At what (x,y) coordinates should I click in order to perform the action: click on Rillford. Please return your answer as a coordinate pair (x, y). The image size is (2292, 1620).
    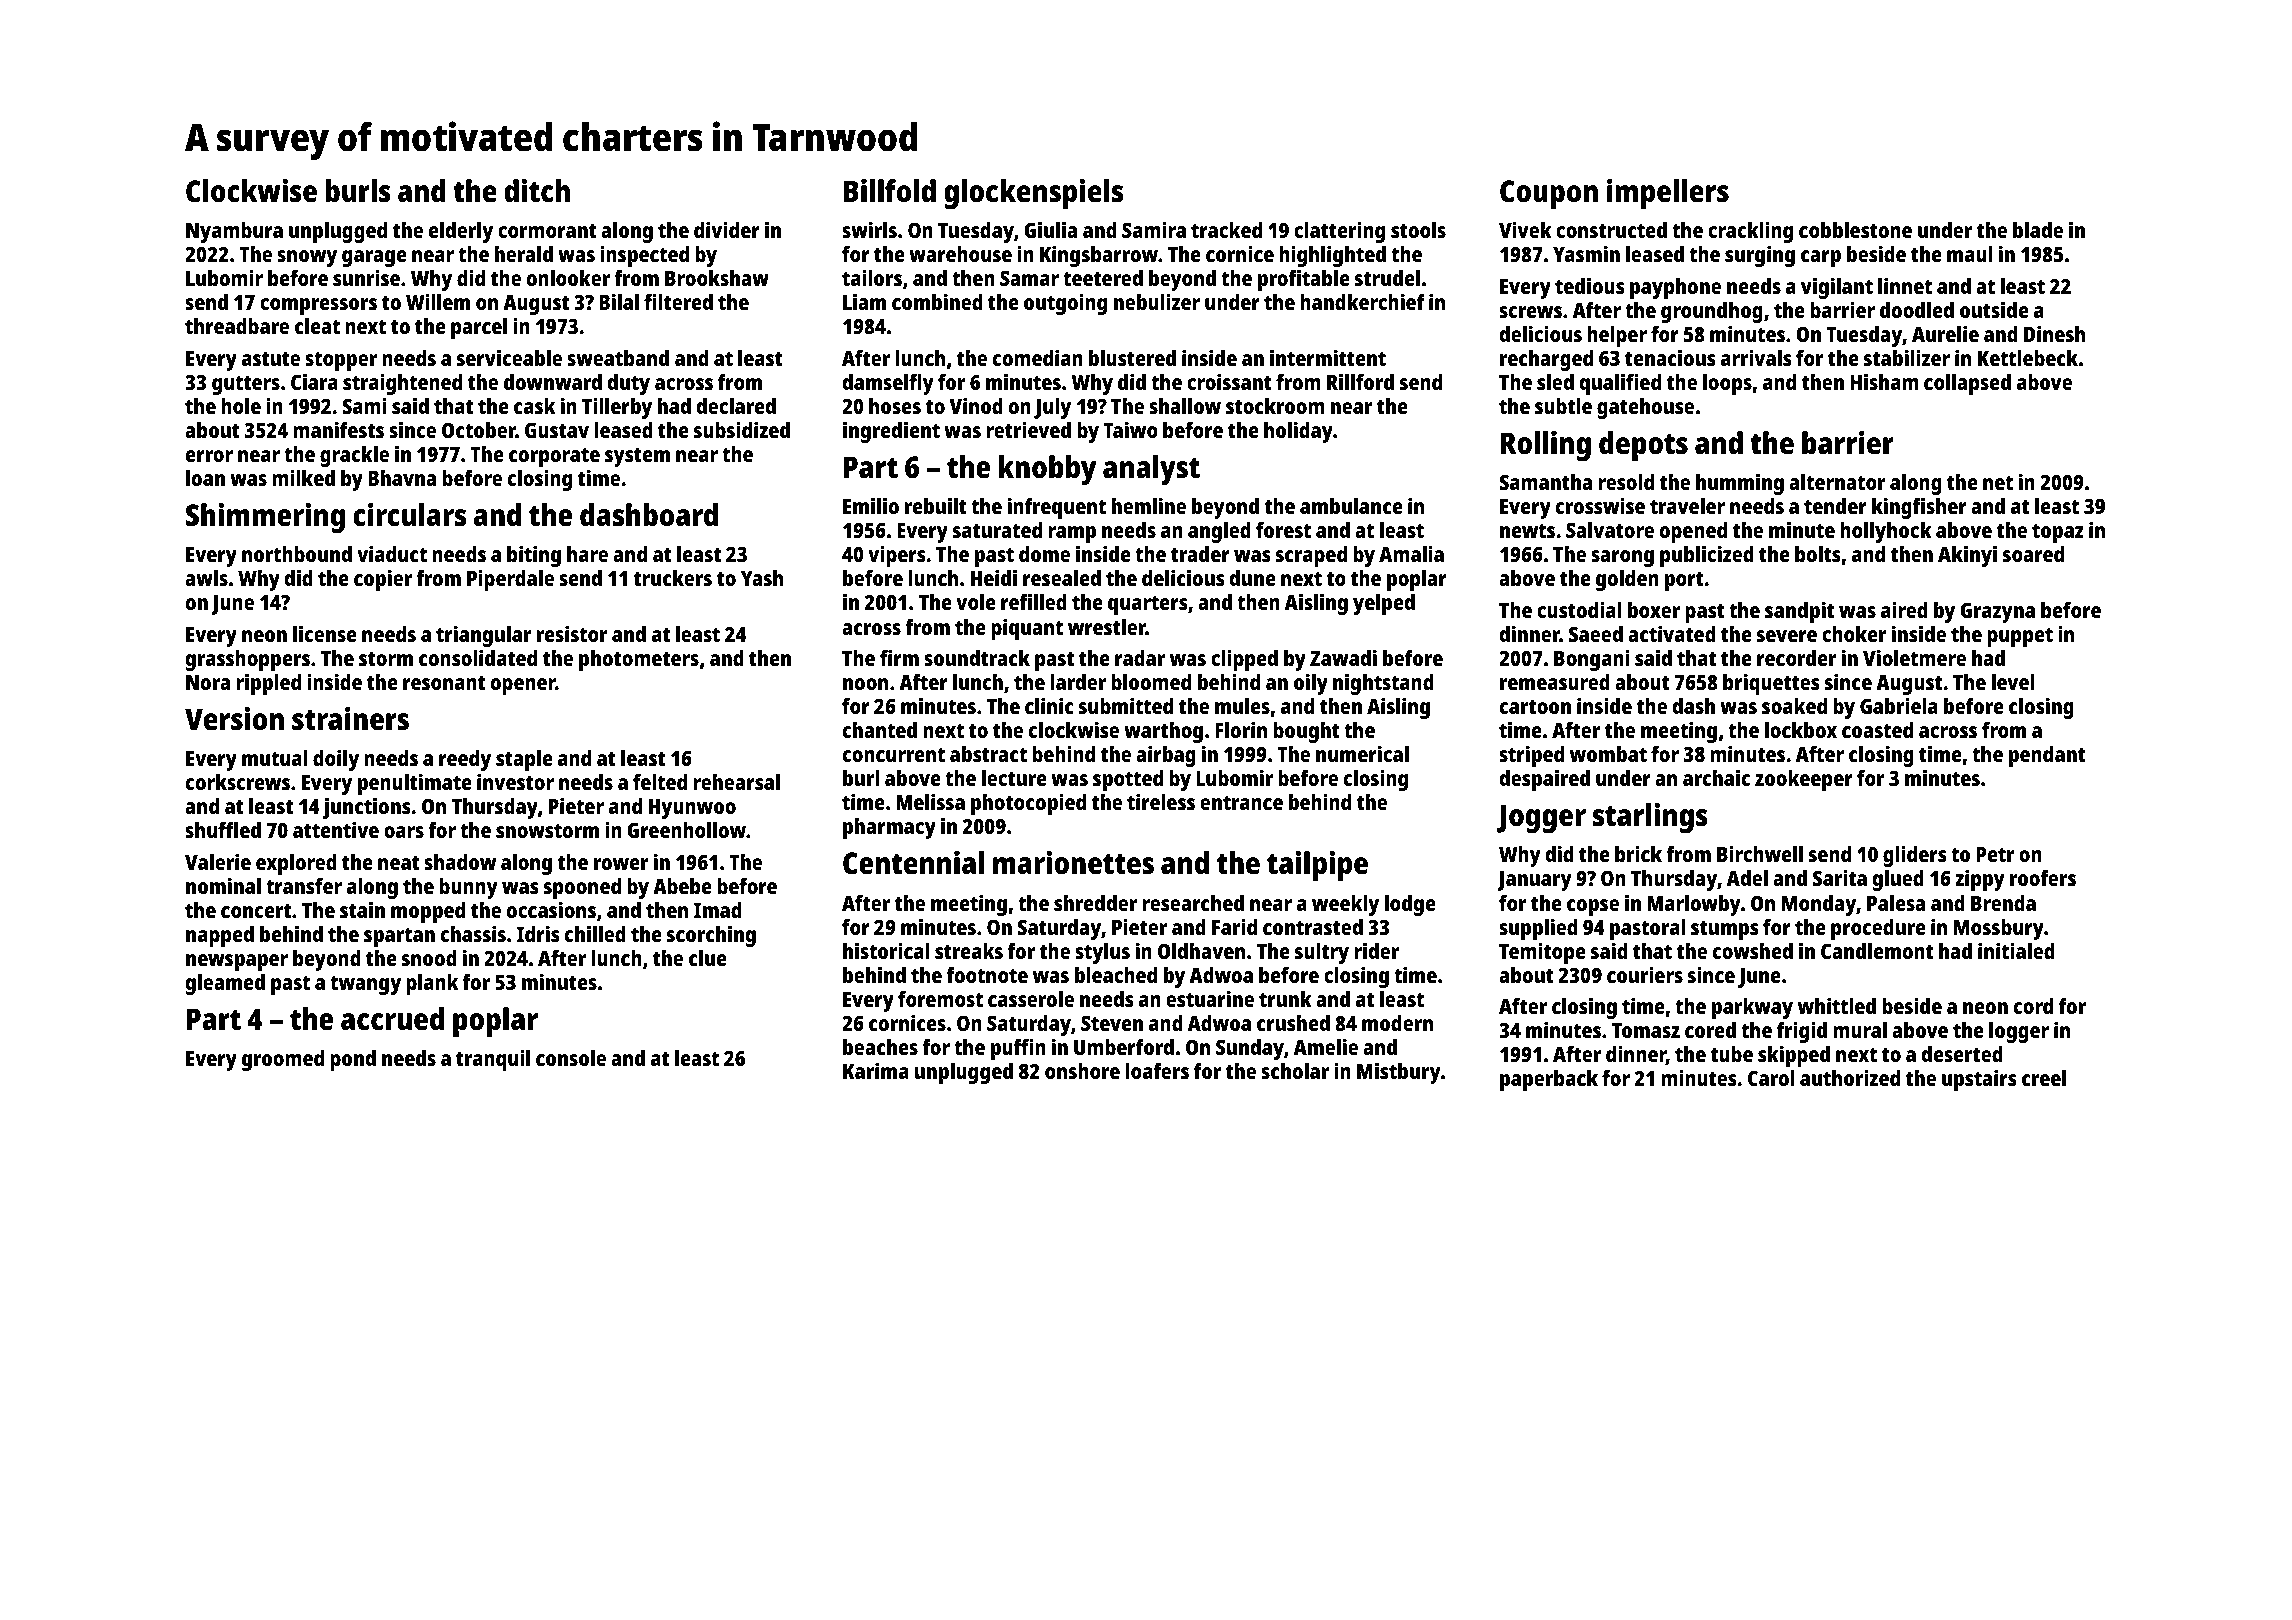
    Looking at the image, I should click on (1360, 381).
